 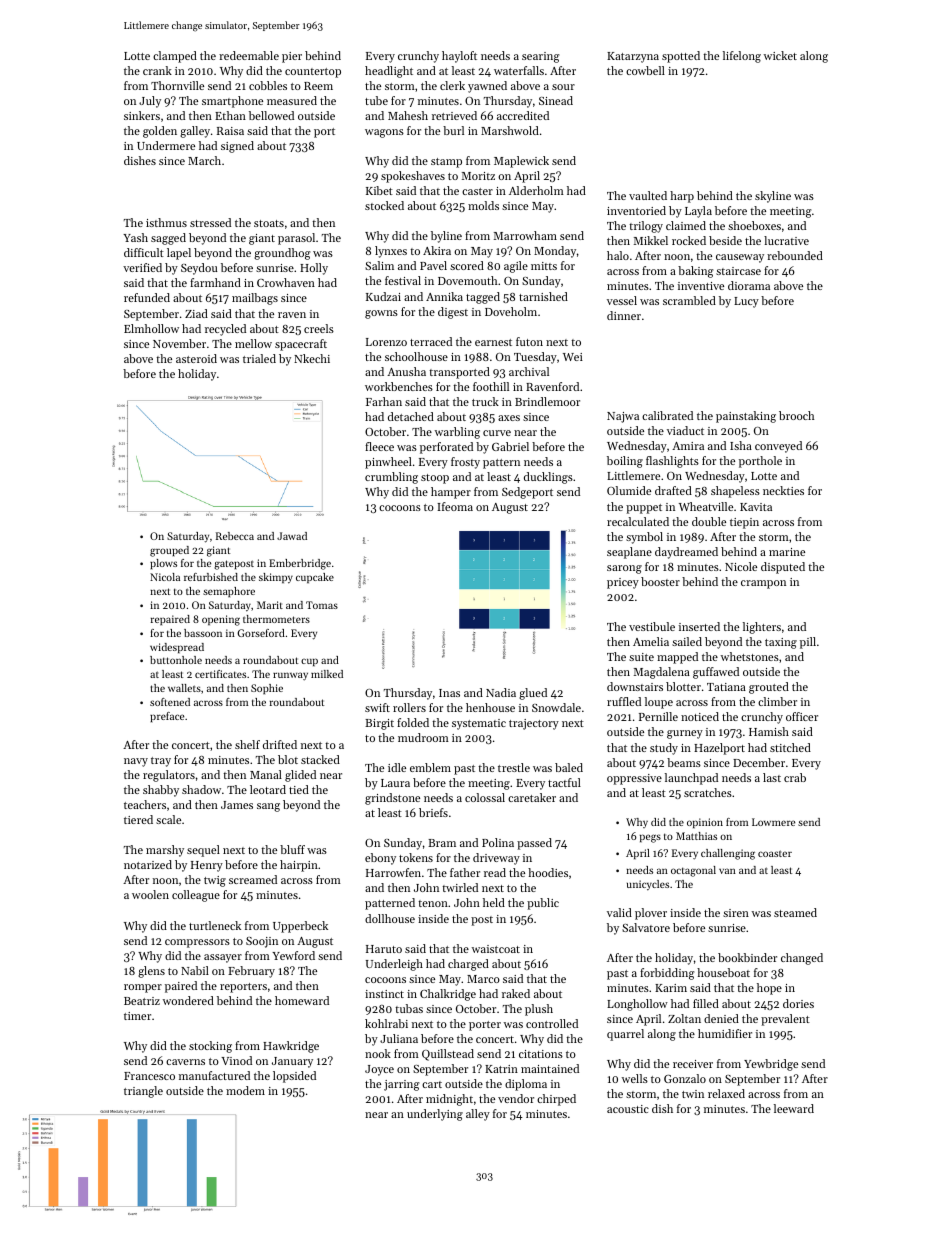 I want to click on spacecraft, so click(x=301, y=345).
